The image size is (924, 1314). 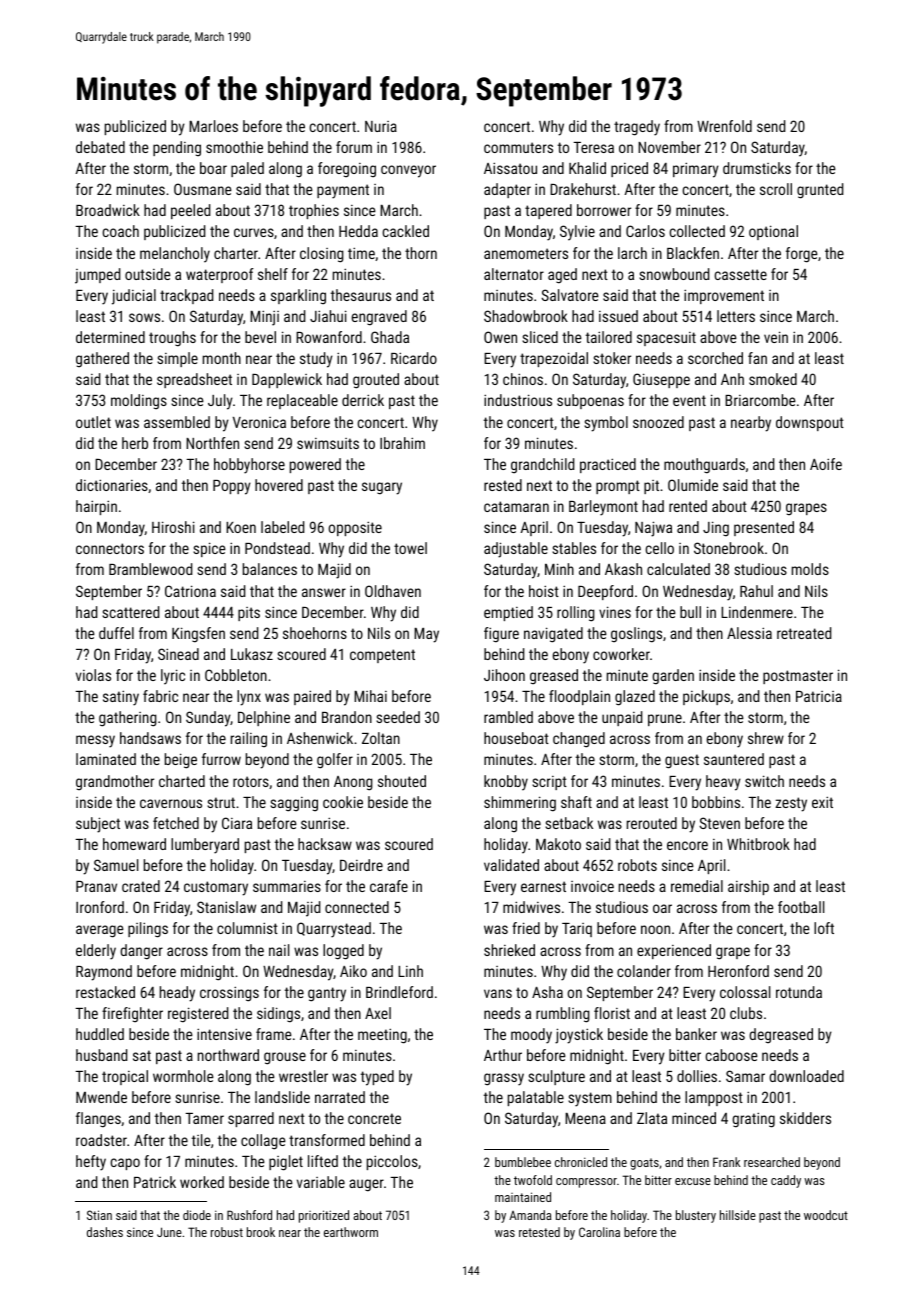 I want to click on unpaid, so click(x=622, y=718).
